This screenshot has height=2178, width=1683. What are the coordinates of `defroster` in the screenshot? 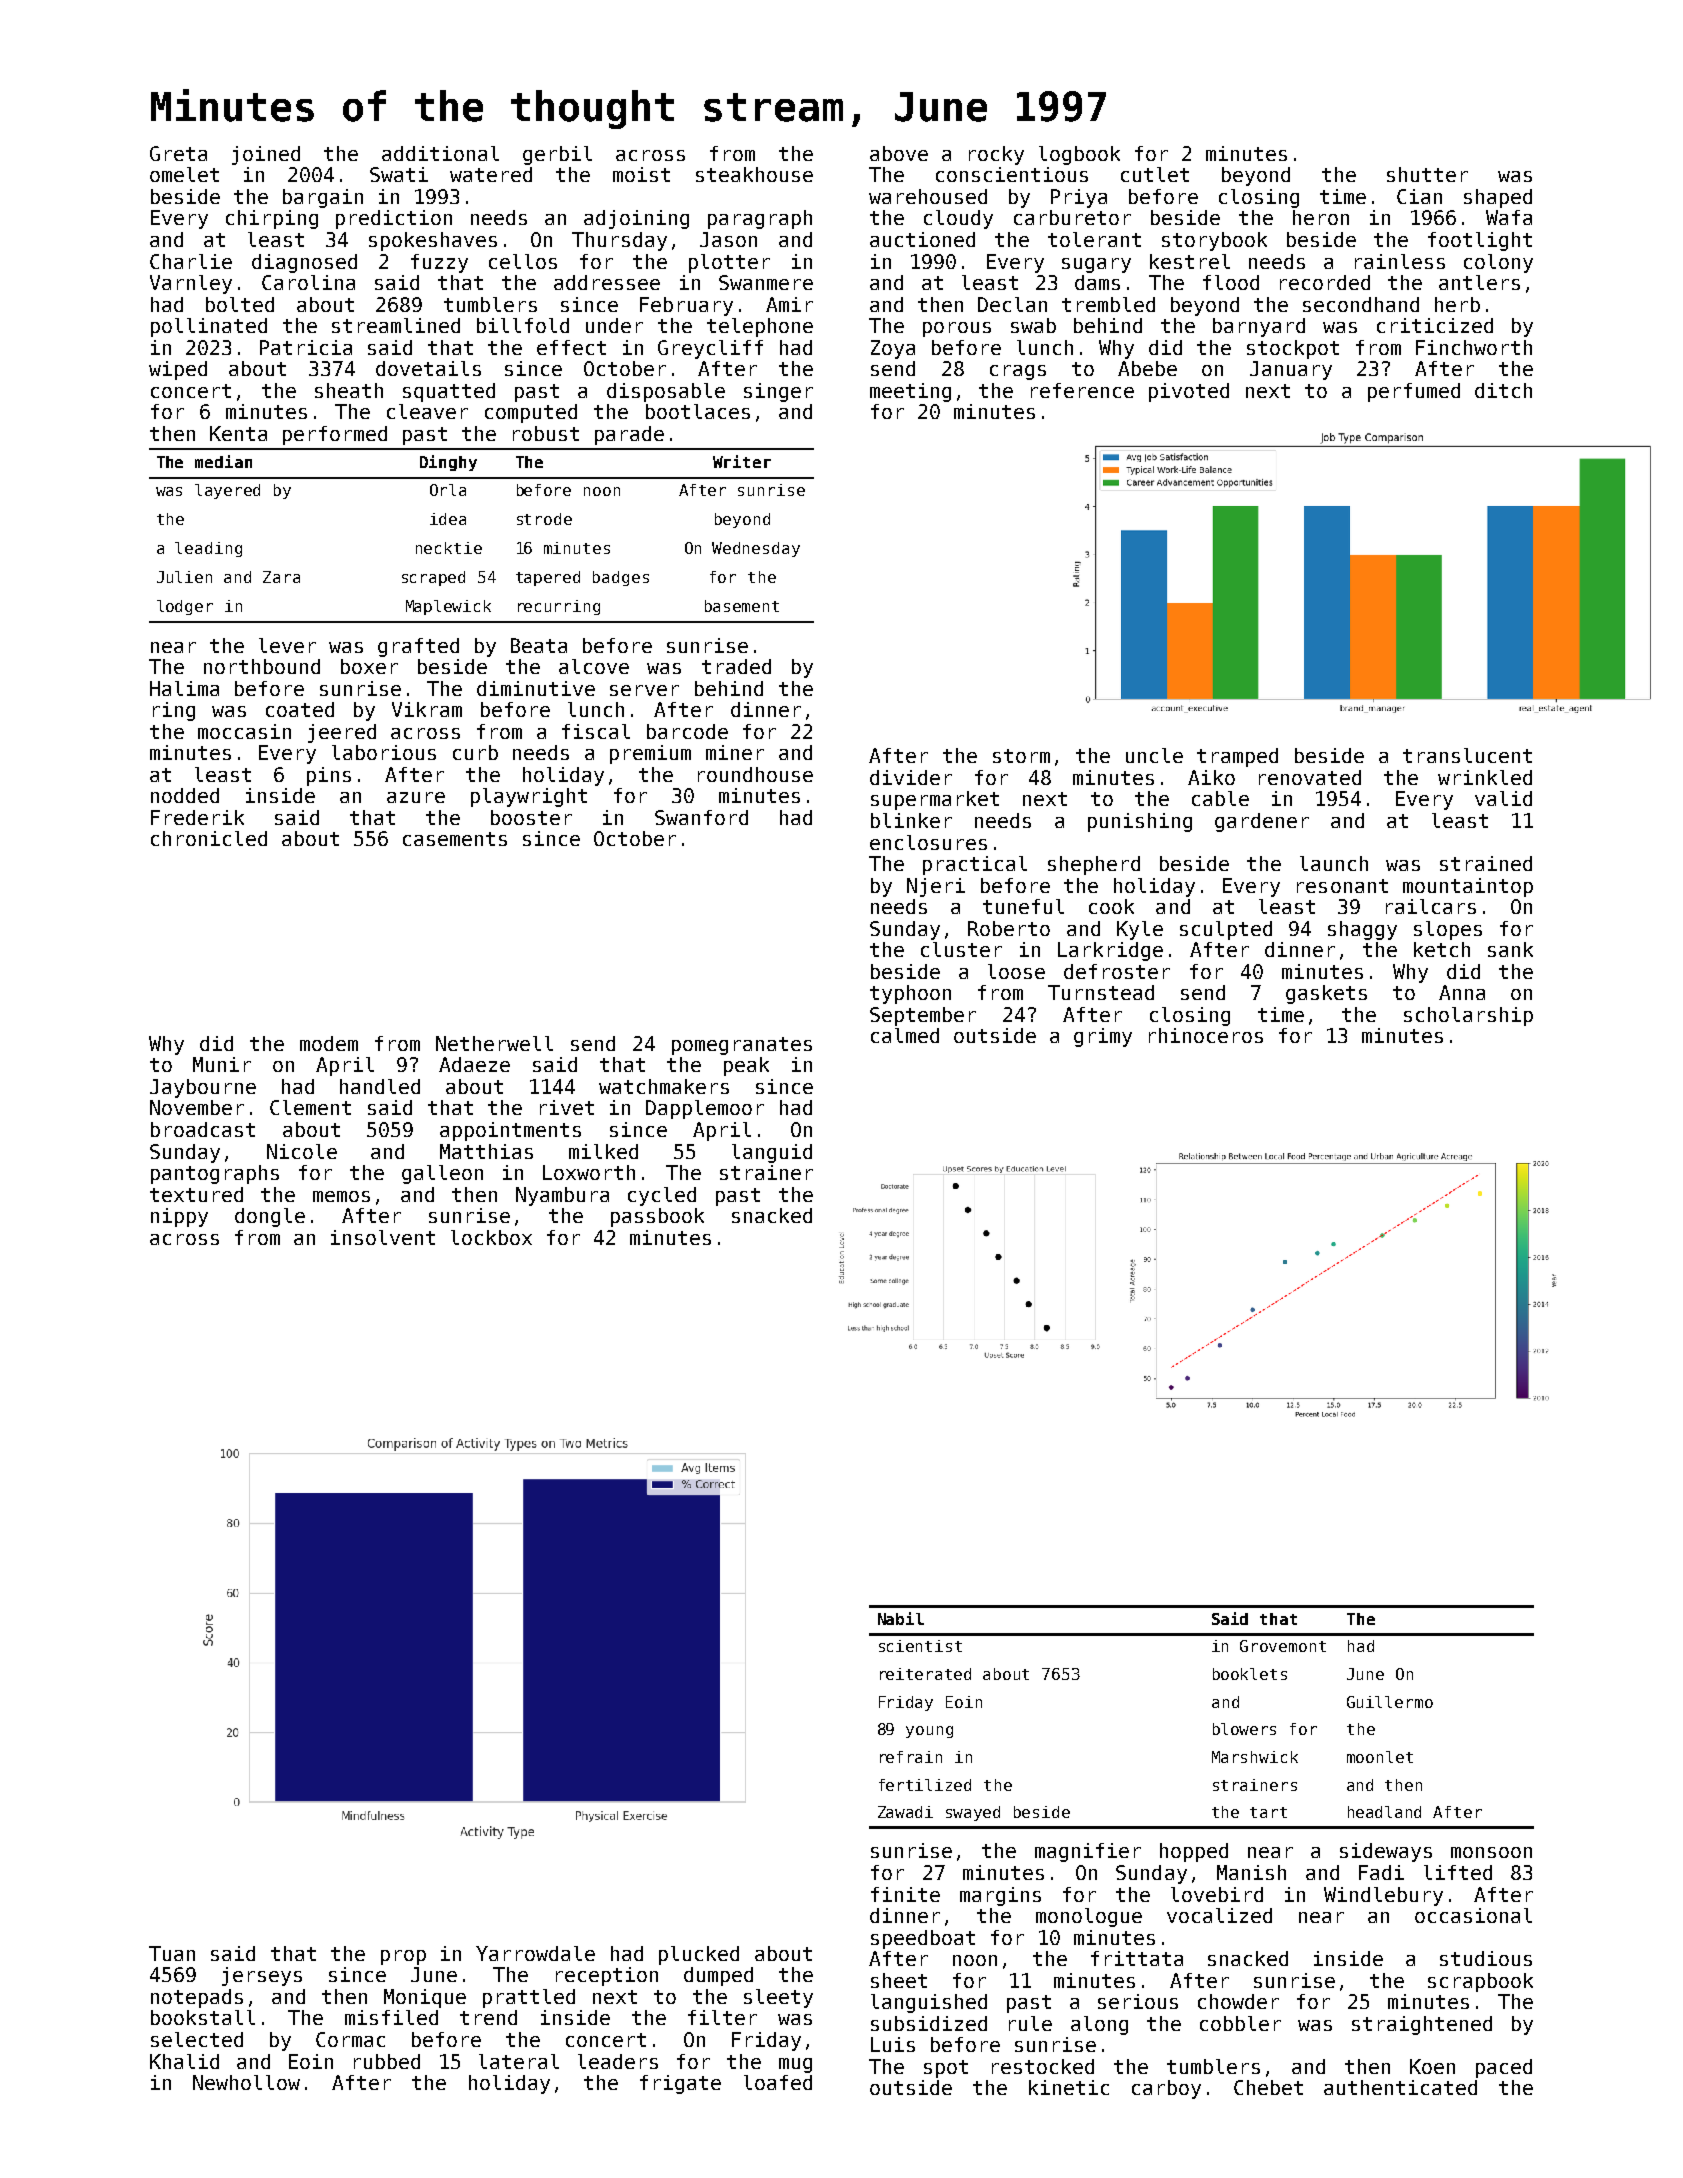 It's located at (1117, 971).
